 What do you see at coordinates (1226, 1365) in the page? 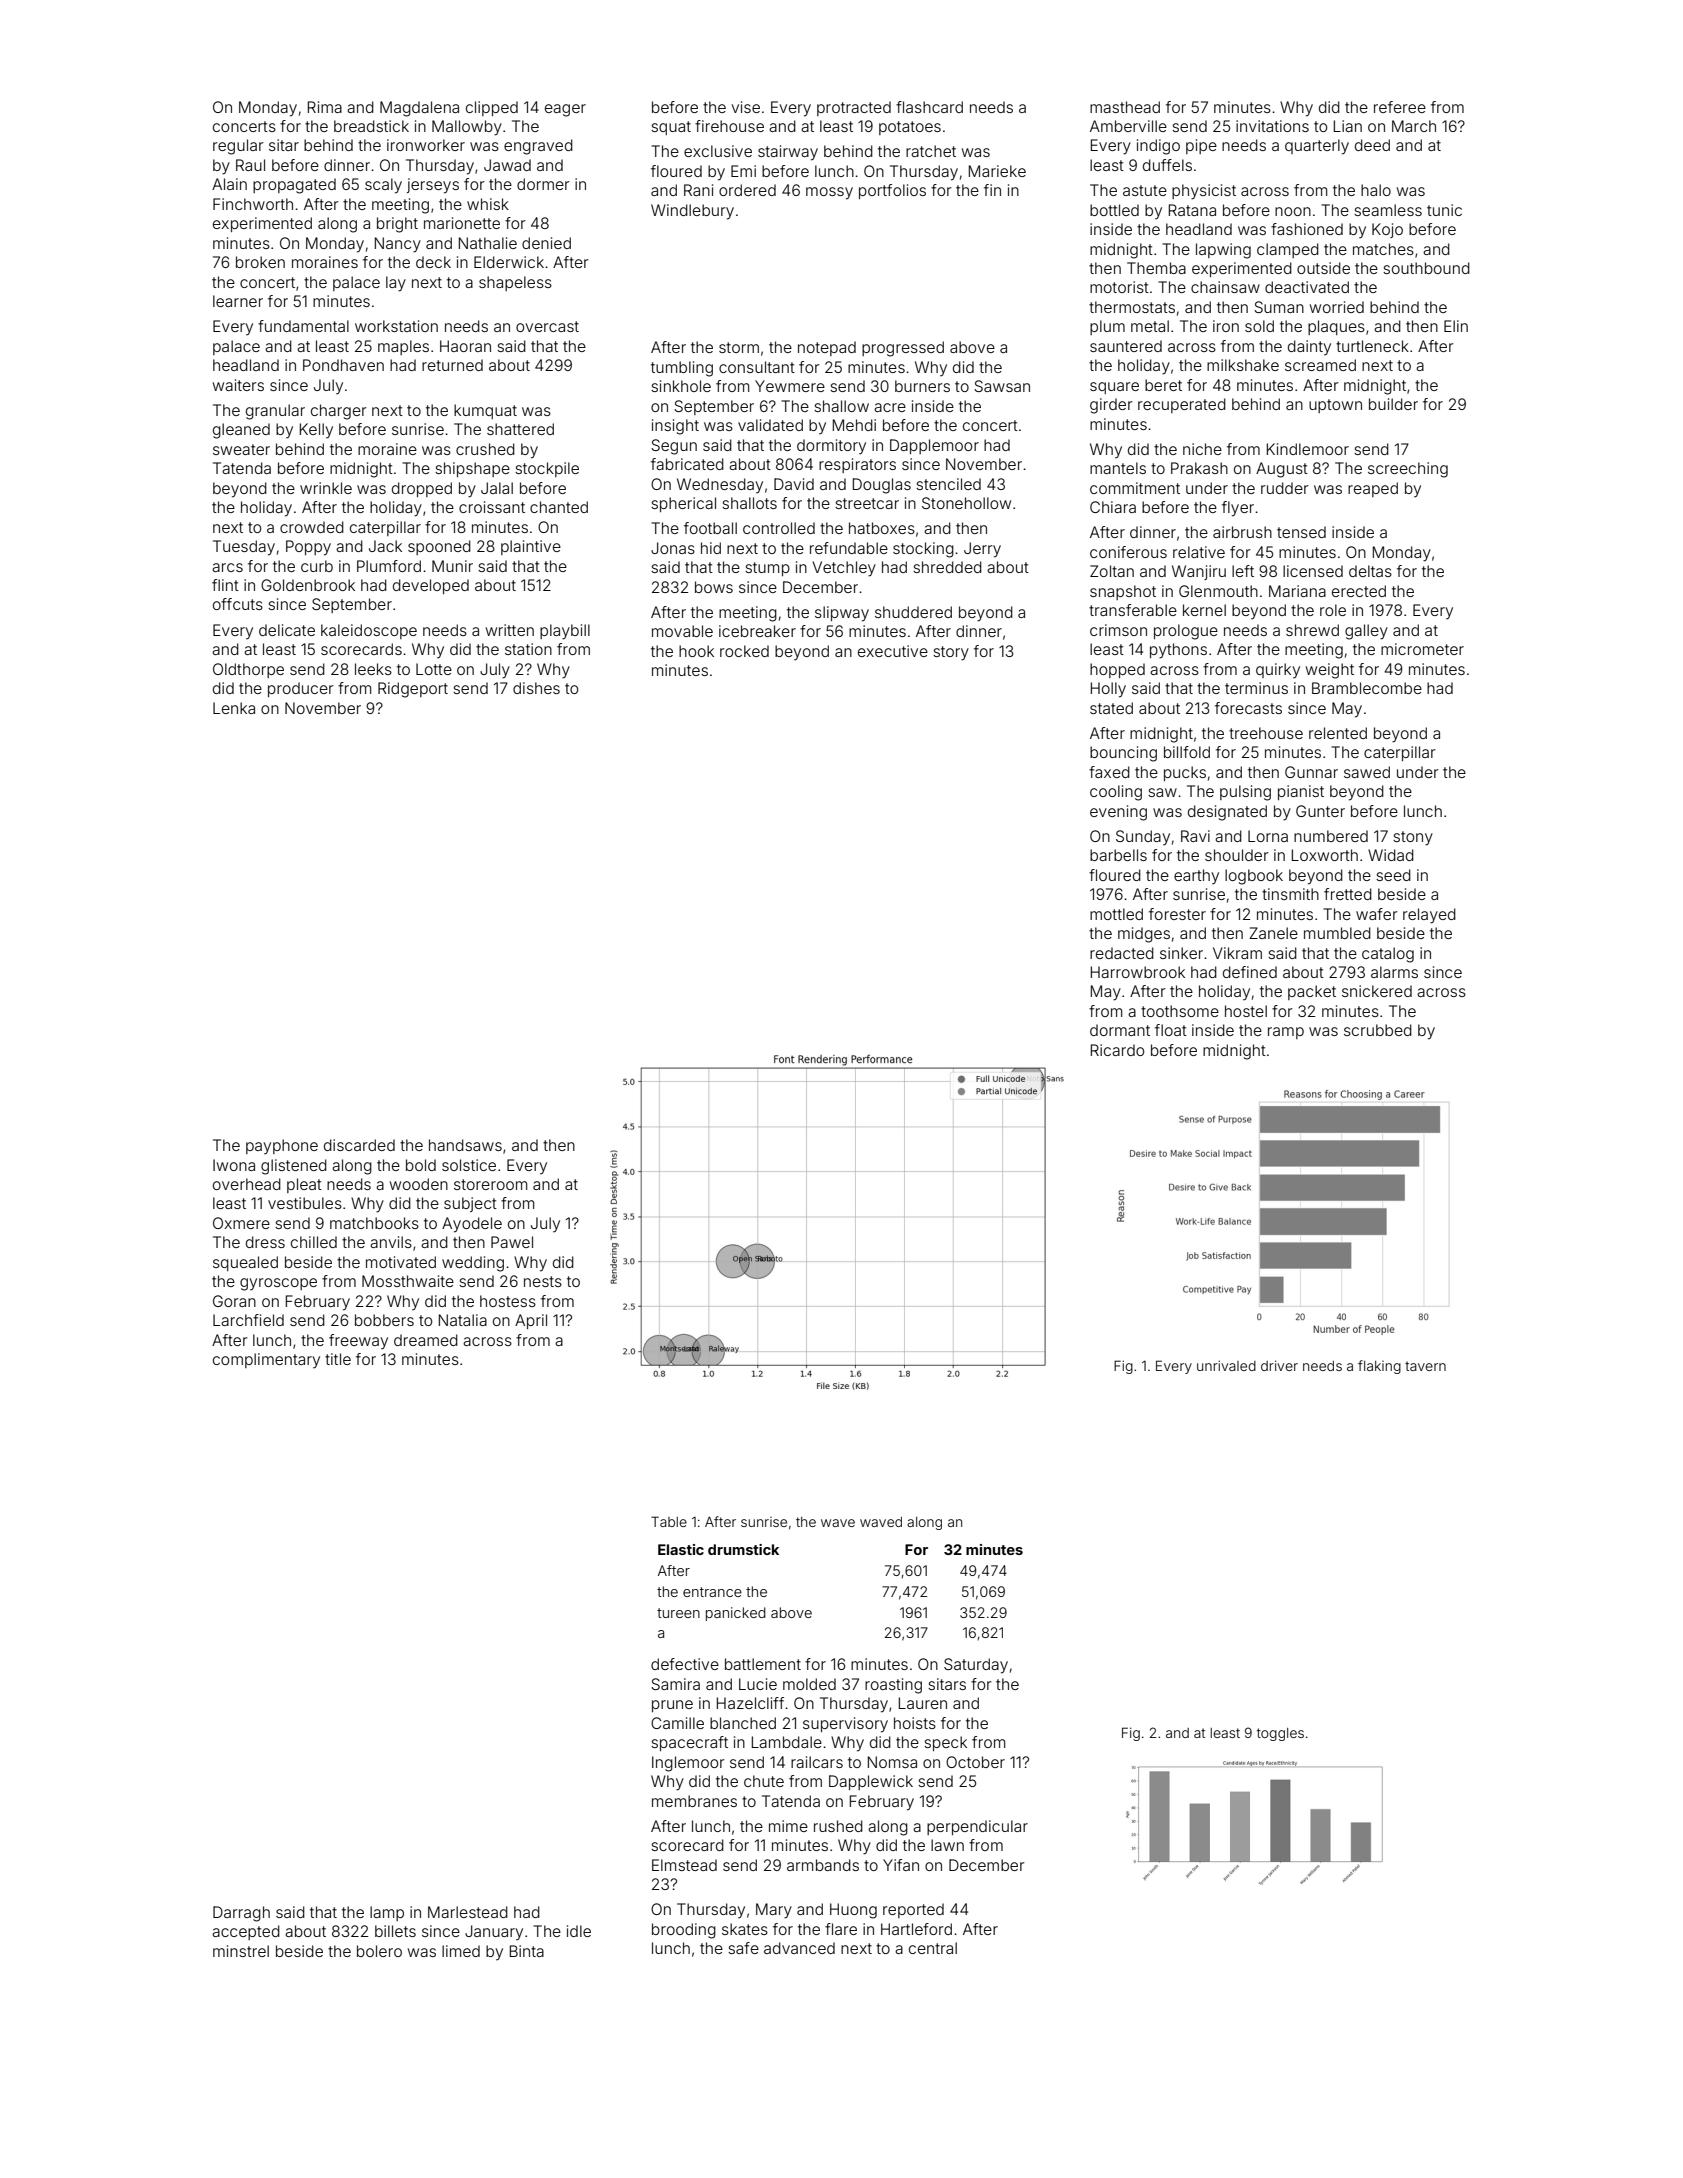
I see `unrivaled` at bounding box center [1226, 1365].
